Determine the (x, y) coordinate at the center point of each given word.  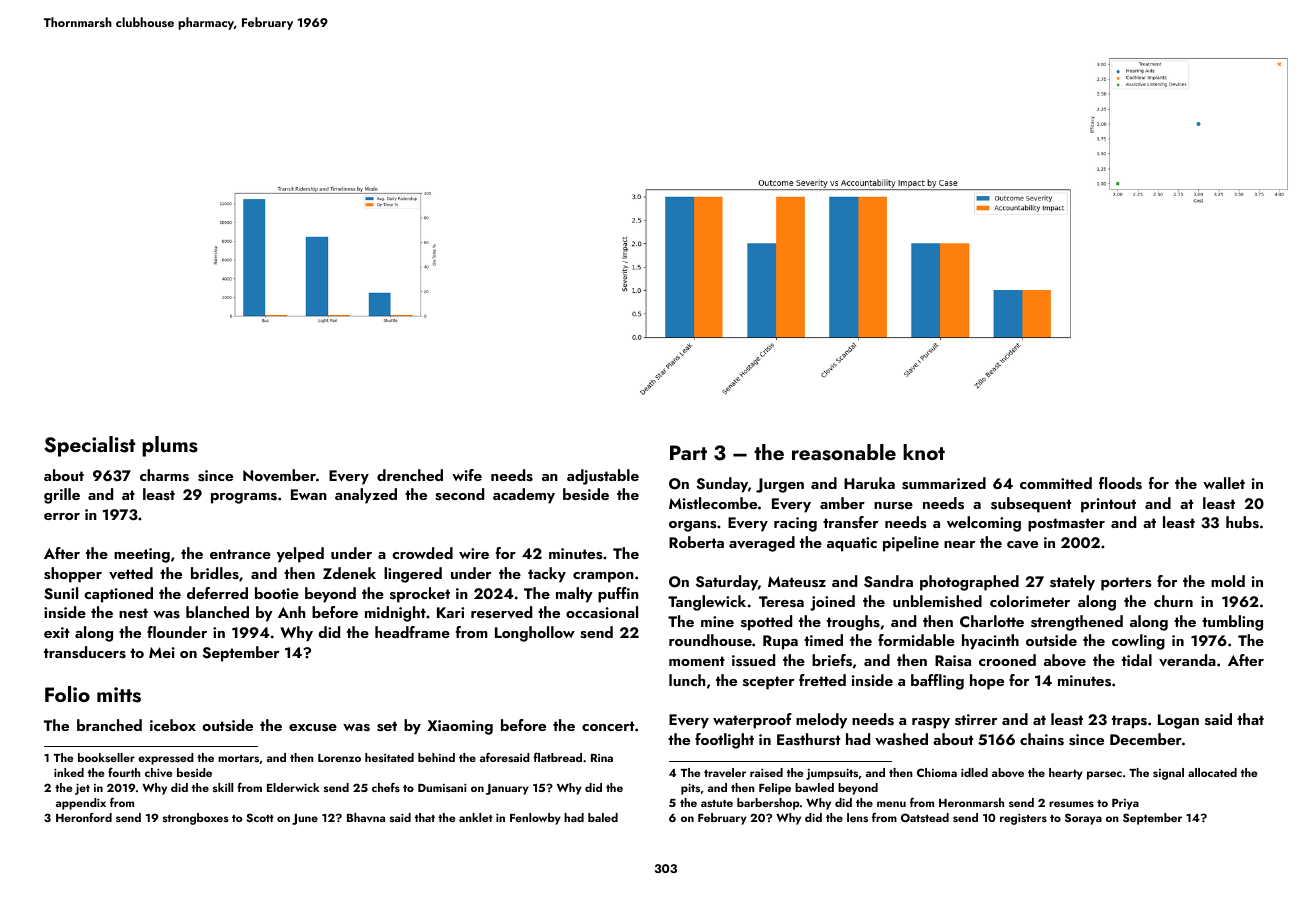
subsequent (1031, 505)
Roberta (696, 542)
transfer (850, 522)
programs (244, 498)
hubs (1242, 522)
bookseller (106, 757)
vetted (131, 573)
